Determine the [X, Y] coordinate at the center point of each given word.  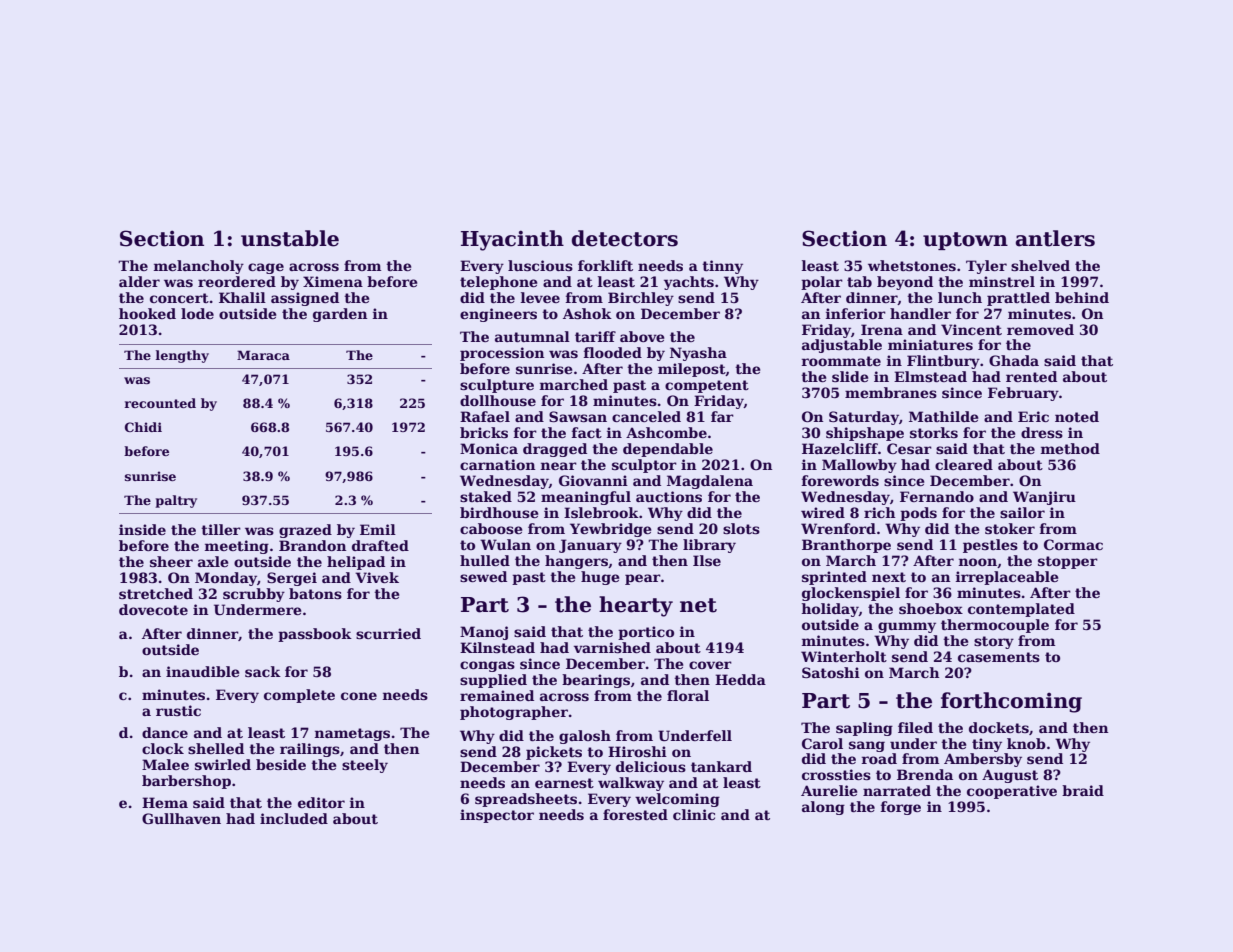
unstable [290, 238]
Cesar [909, 448]
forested [635, 814]
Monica [489, 448]
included [294, 818]
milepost [692, 370]
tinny [722, 267]
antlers [1055, 238]
